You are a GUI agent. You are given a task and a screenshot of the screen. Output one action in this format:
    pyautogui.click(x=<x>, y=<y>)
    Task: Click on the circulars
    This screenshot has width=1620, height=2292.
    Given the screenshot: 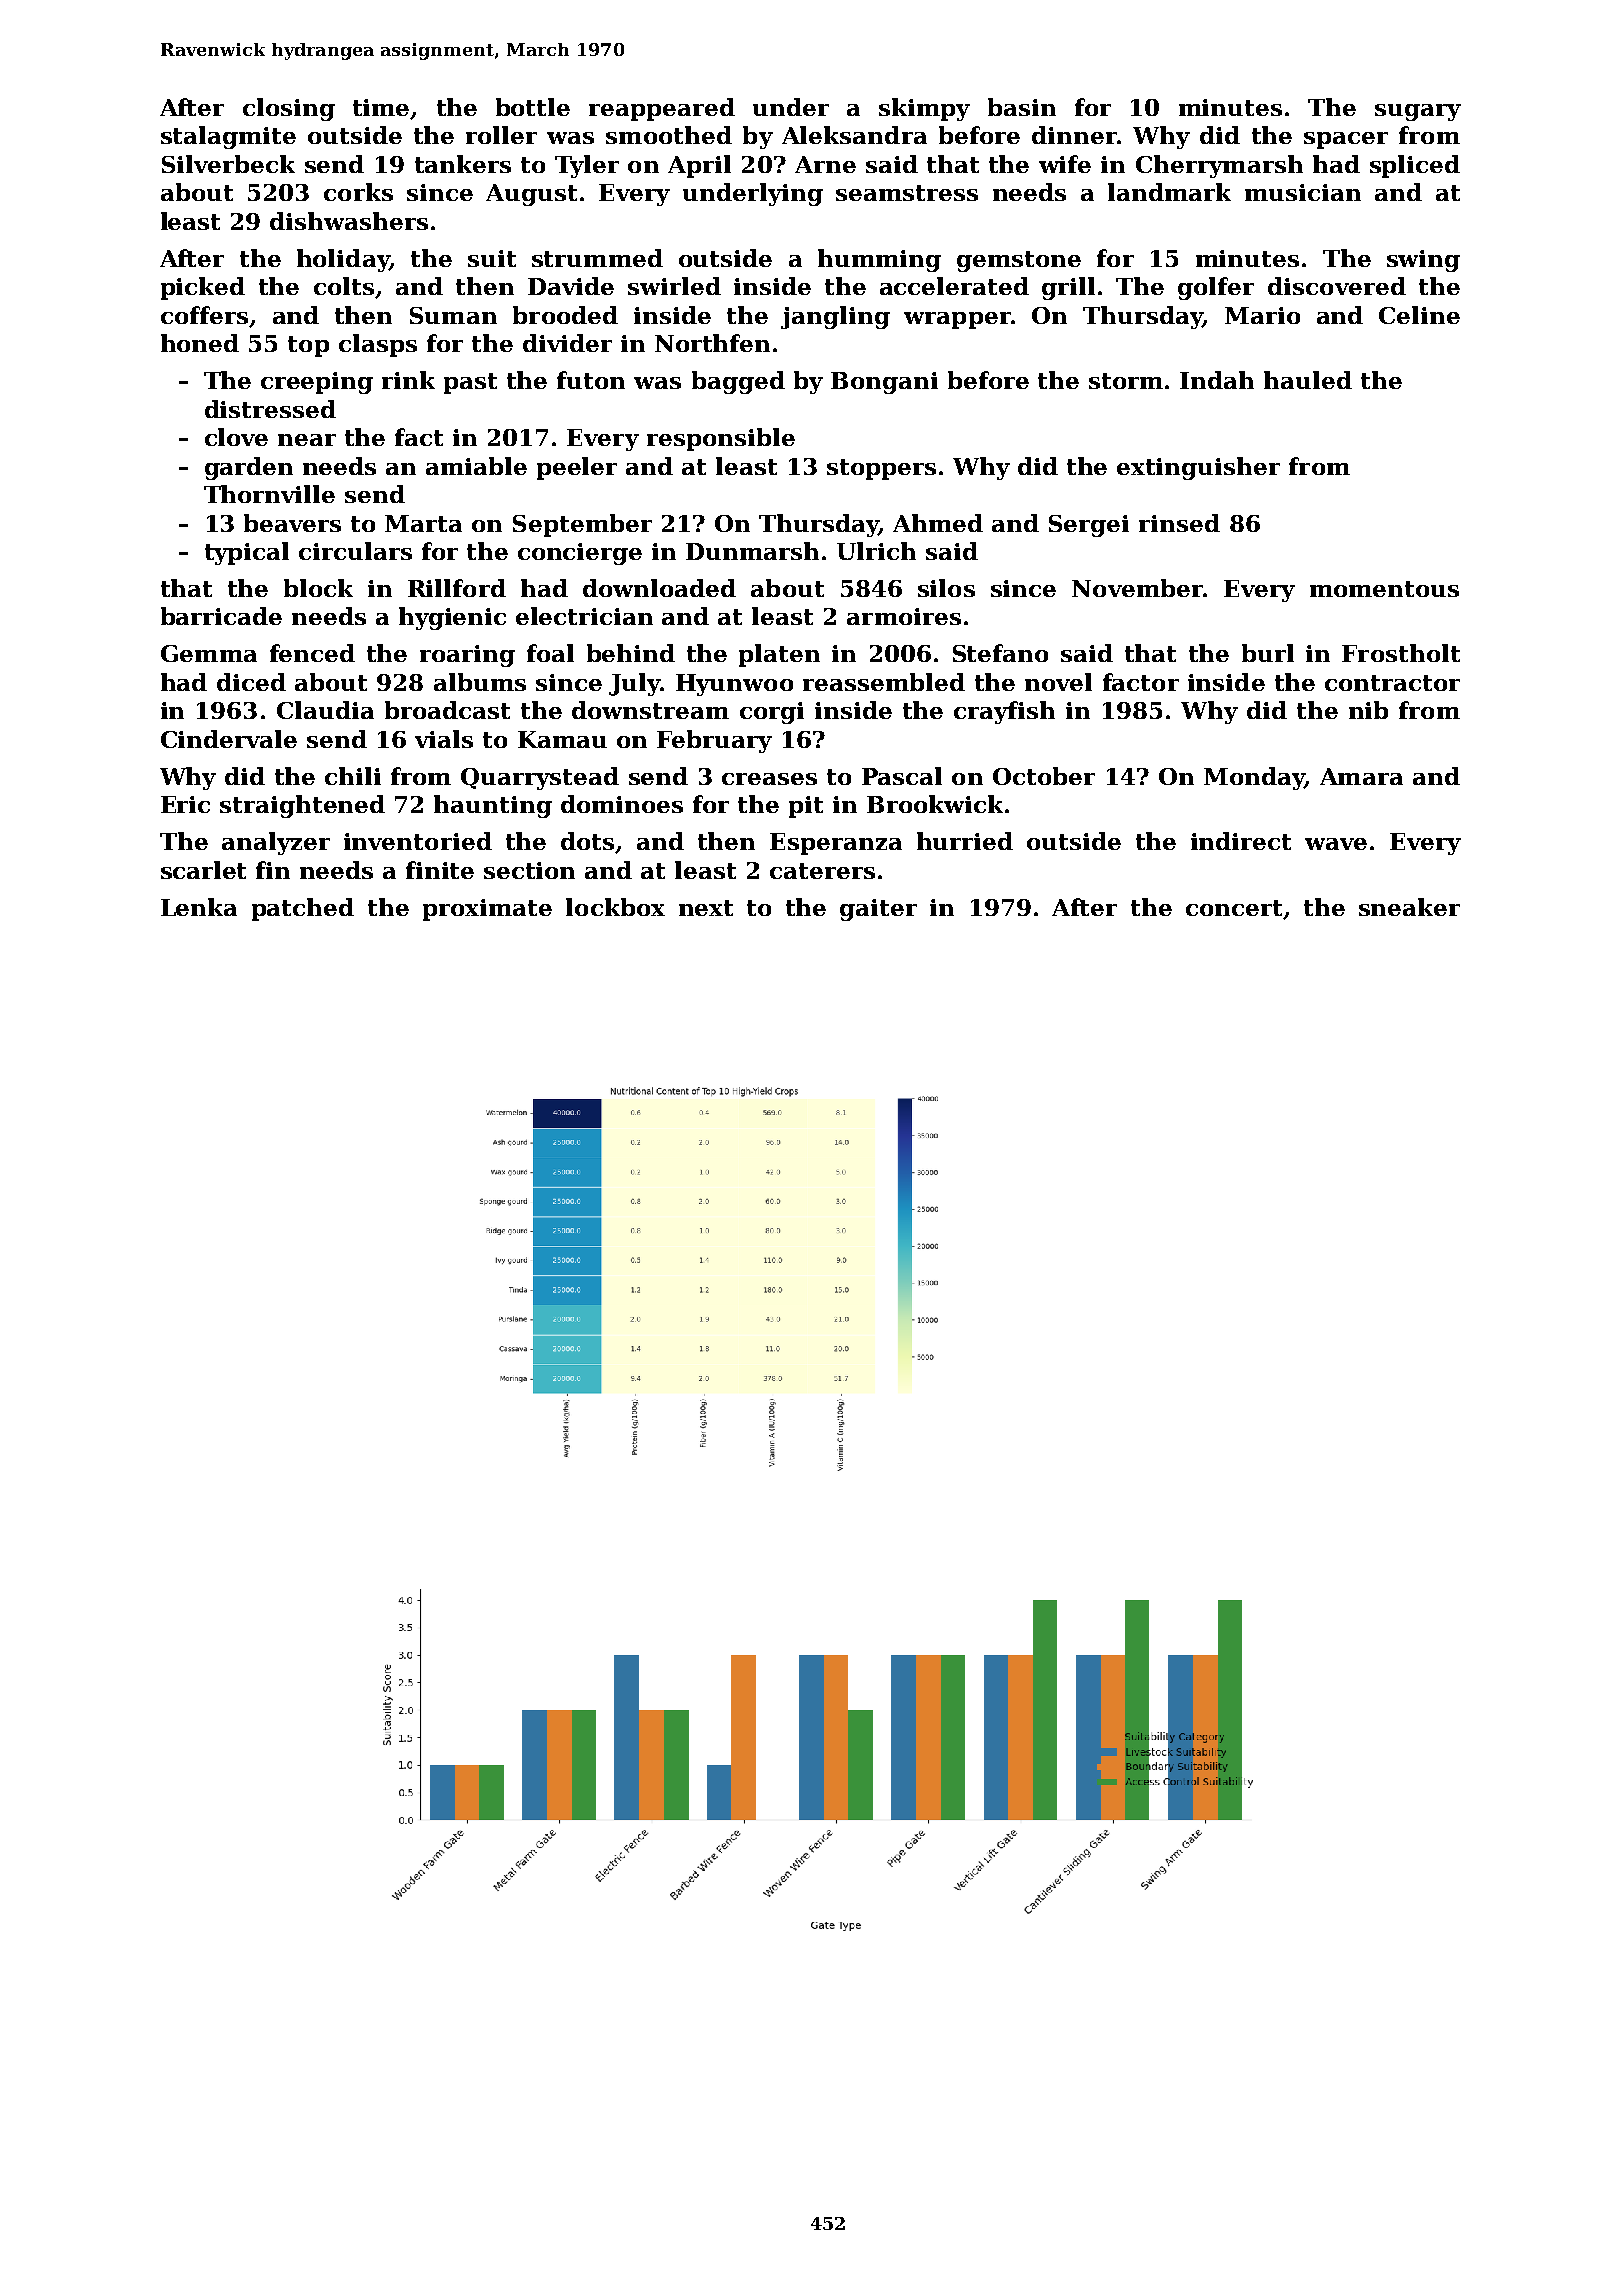 What is the action you would take?
    pyautogui.click(x=355, y=551)
